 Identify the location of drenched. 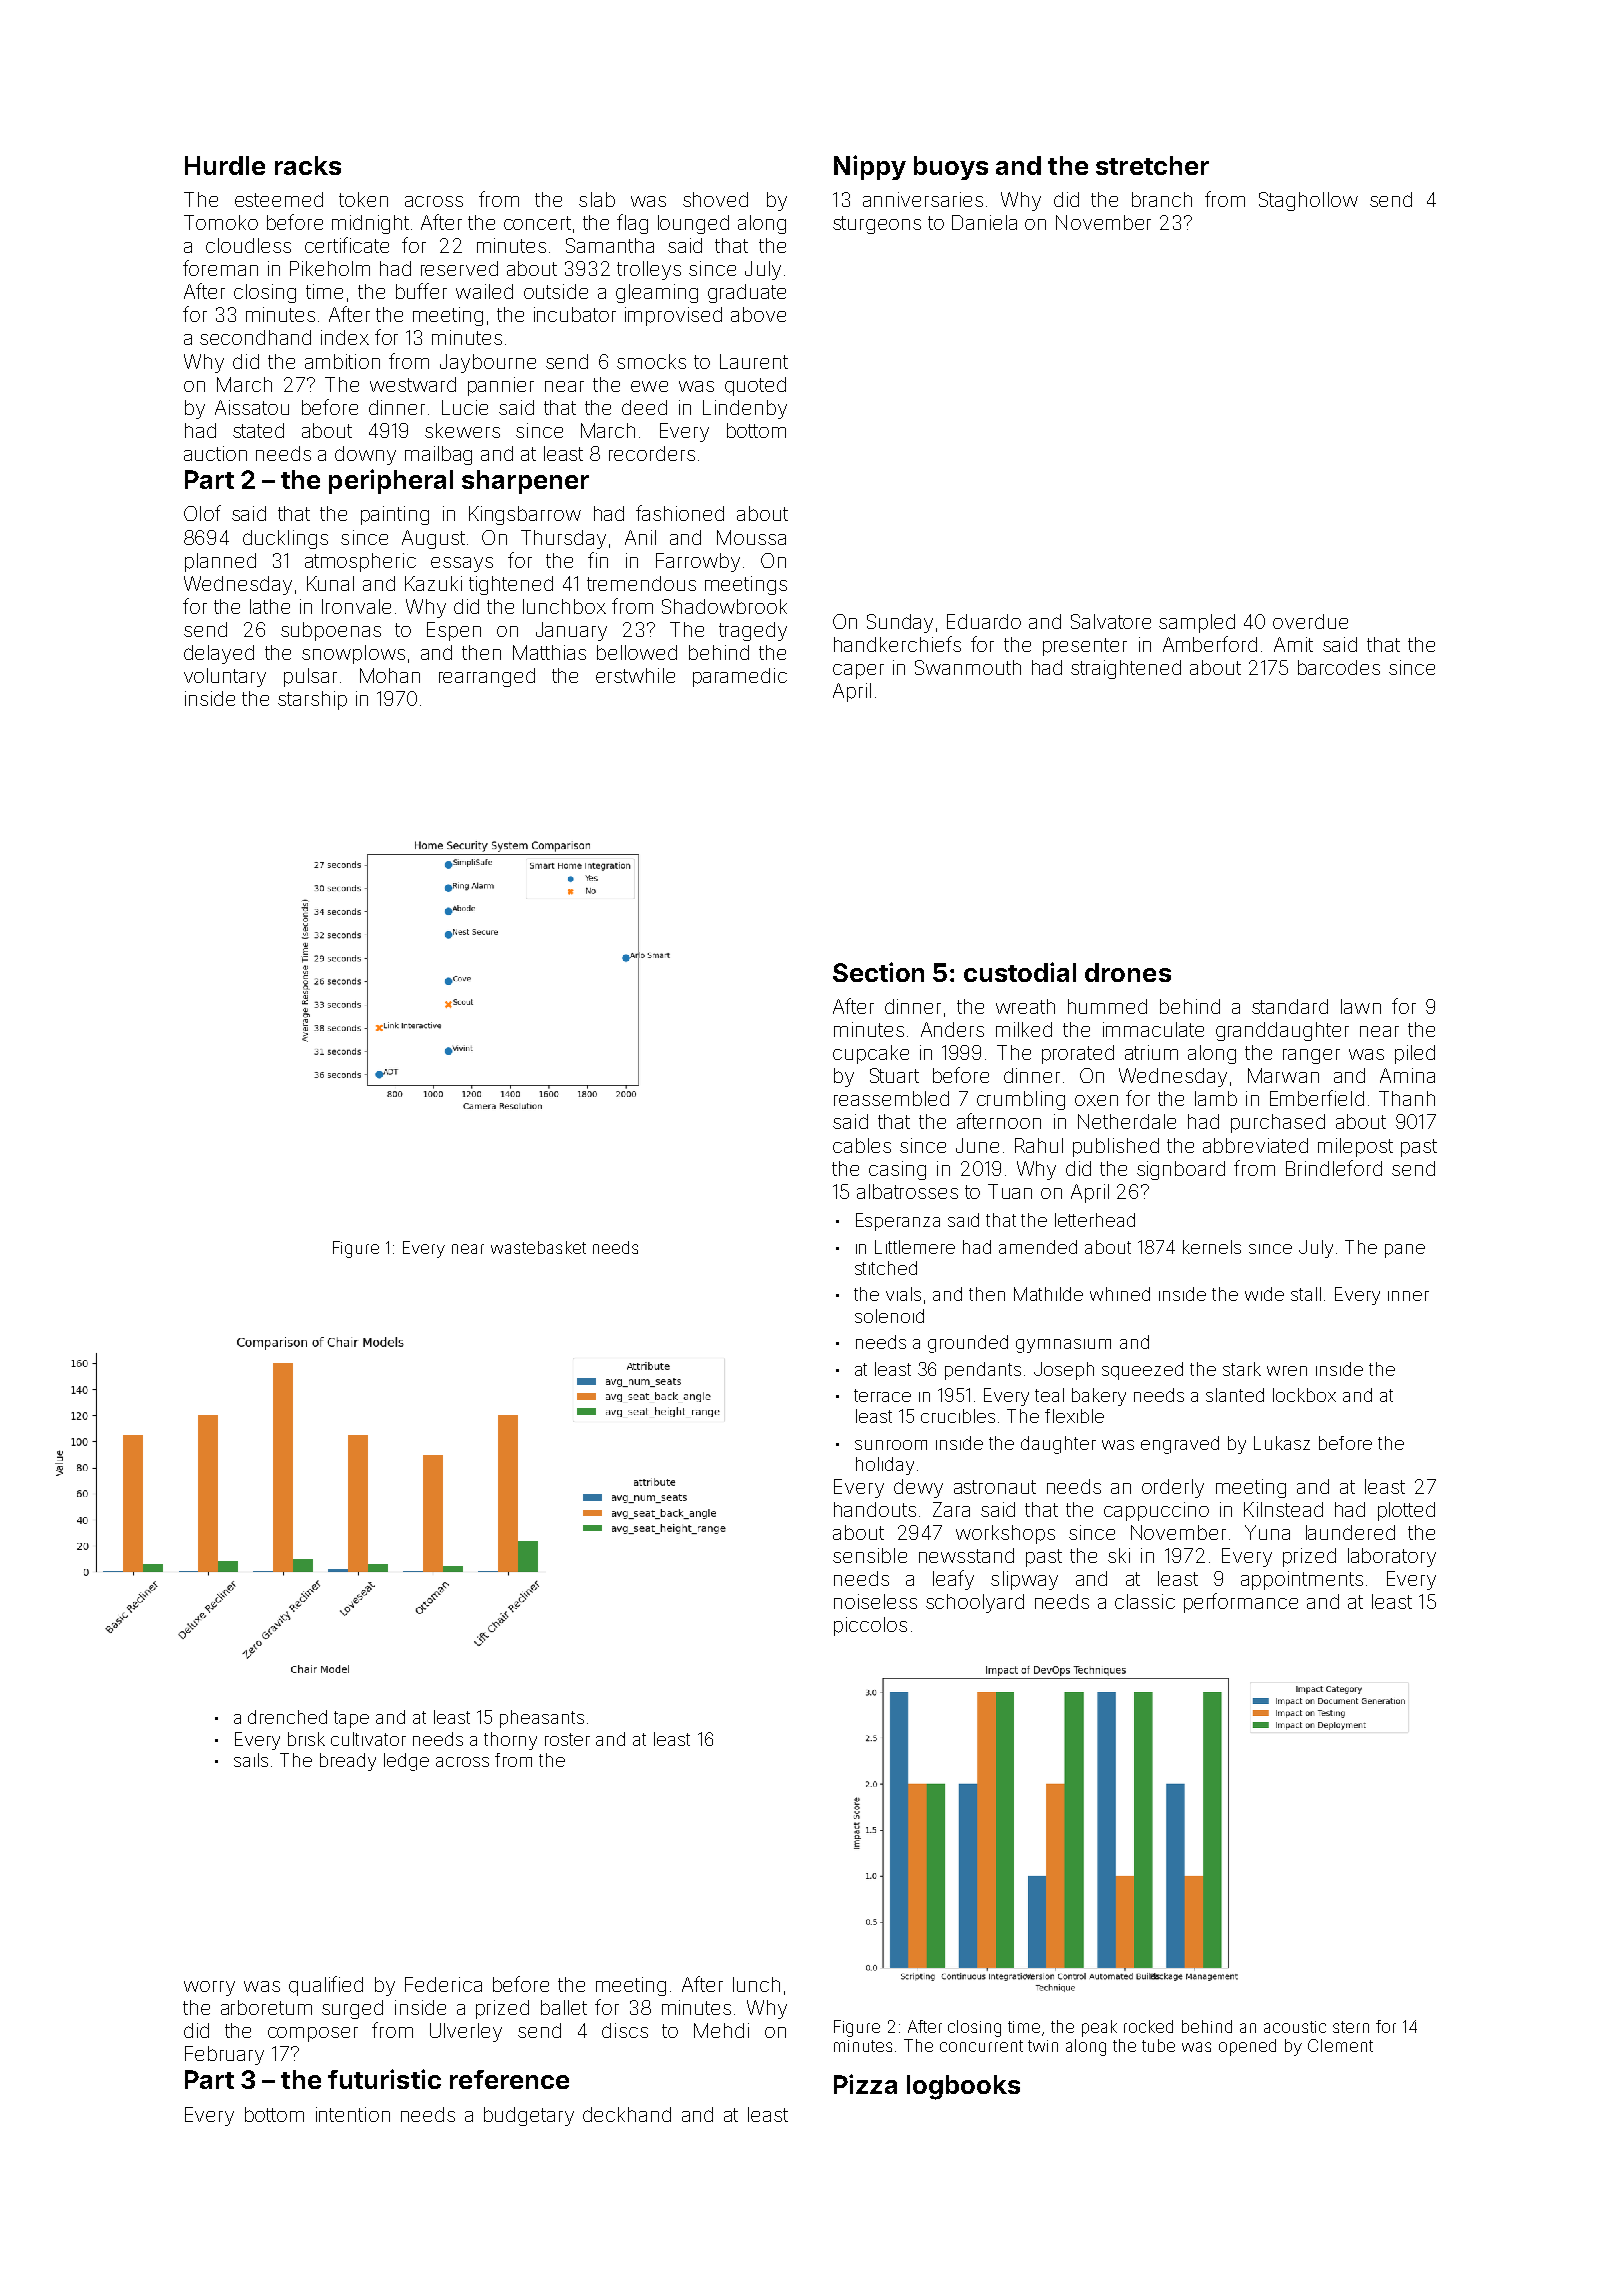
(287, 1717).
